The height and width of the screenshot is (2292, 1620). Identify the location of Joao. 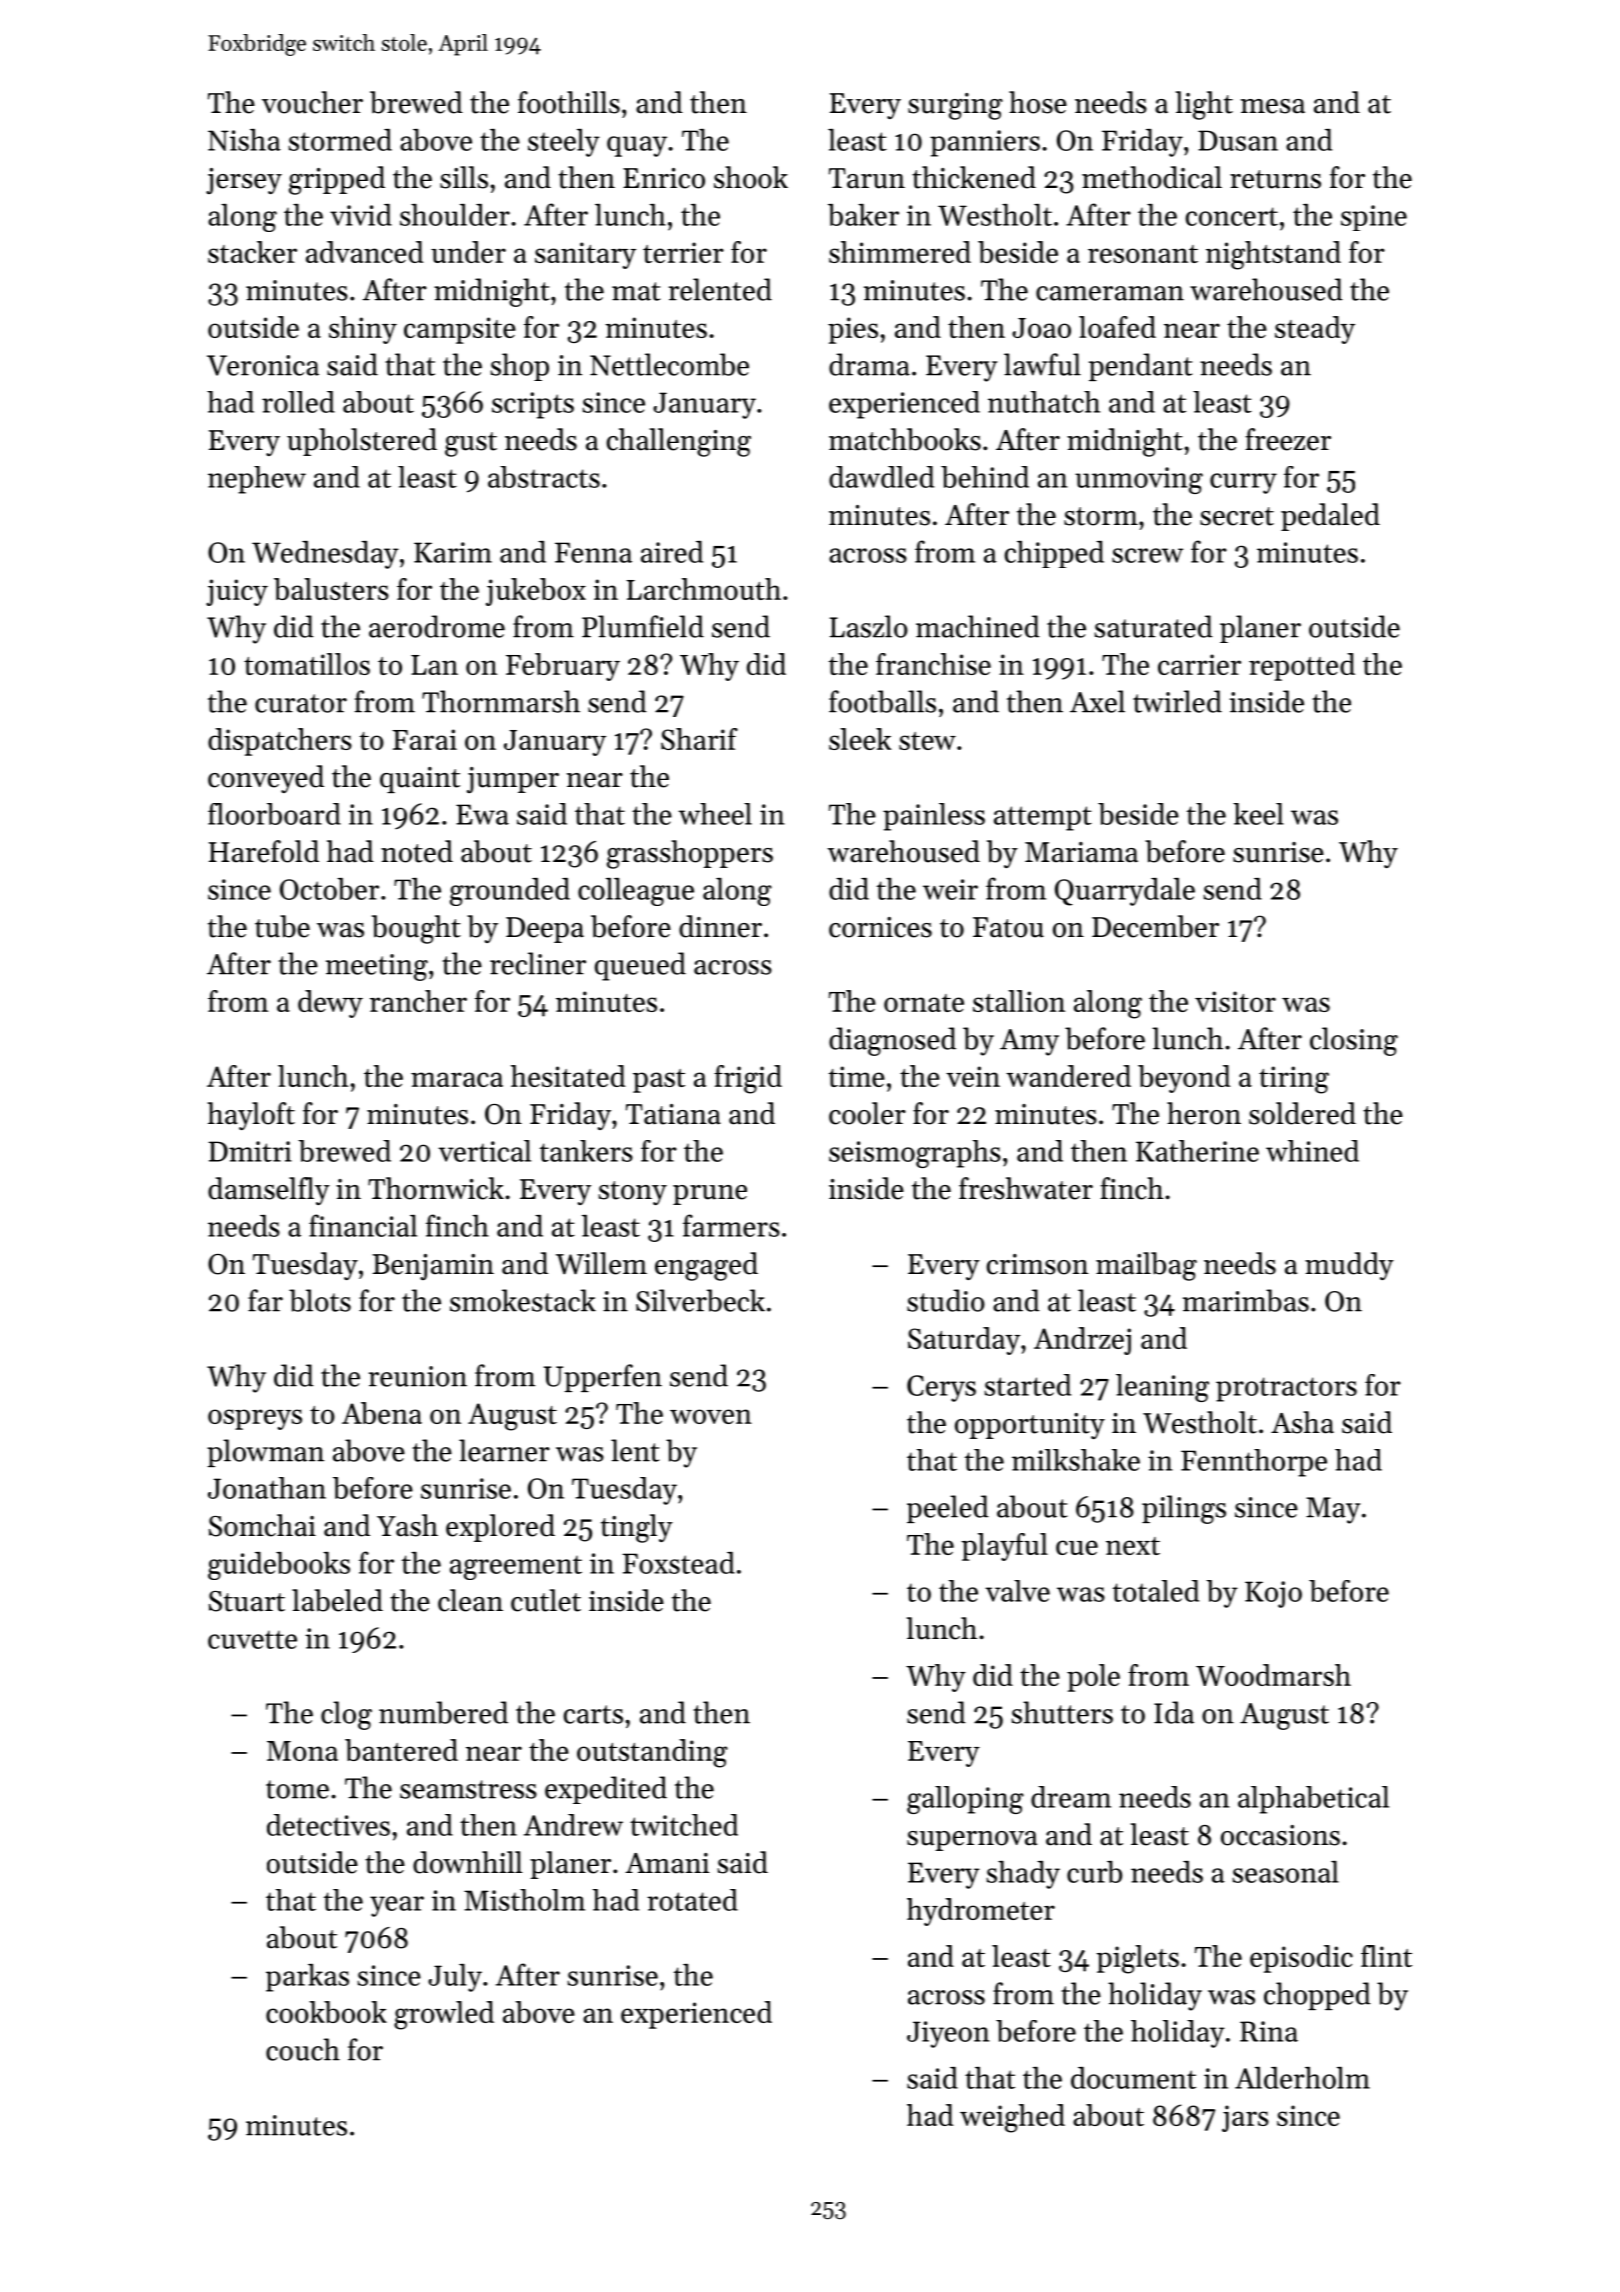
(1041, 328).
